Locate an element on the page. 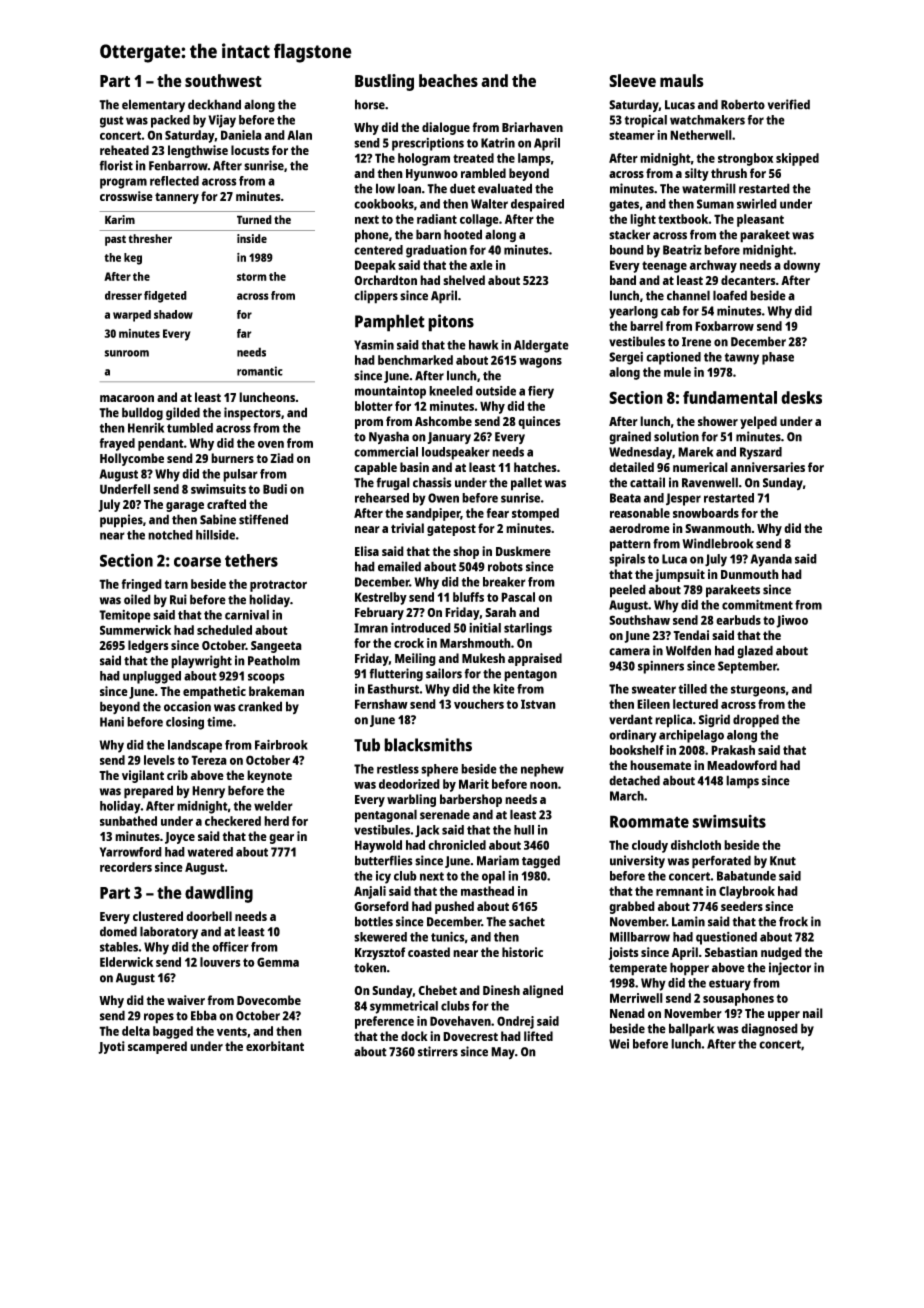 This image has width=924, height=1308. May is located at coordinates (503, 1053).
